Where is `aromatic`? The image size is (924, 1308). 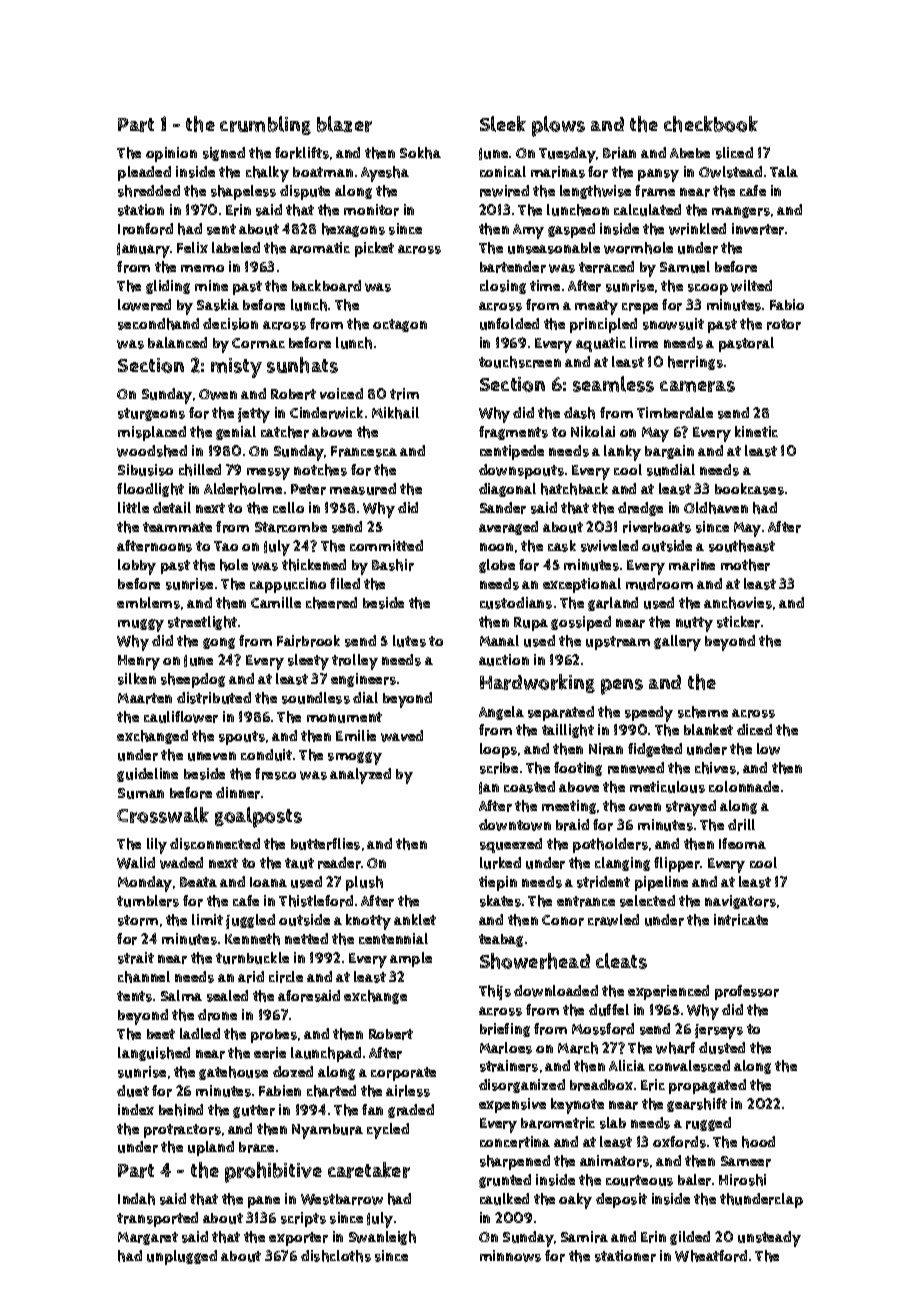
aromatic is located at coordinates (320, 248).
